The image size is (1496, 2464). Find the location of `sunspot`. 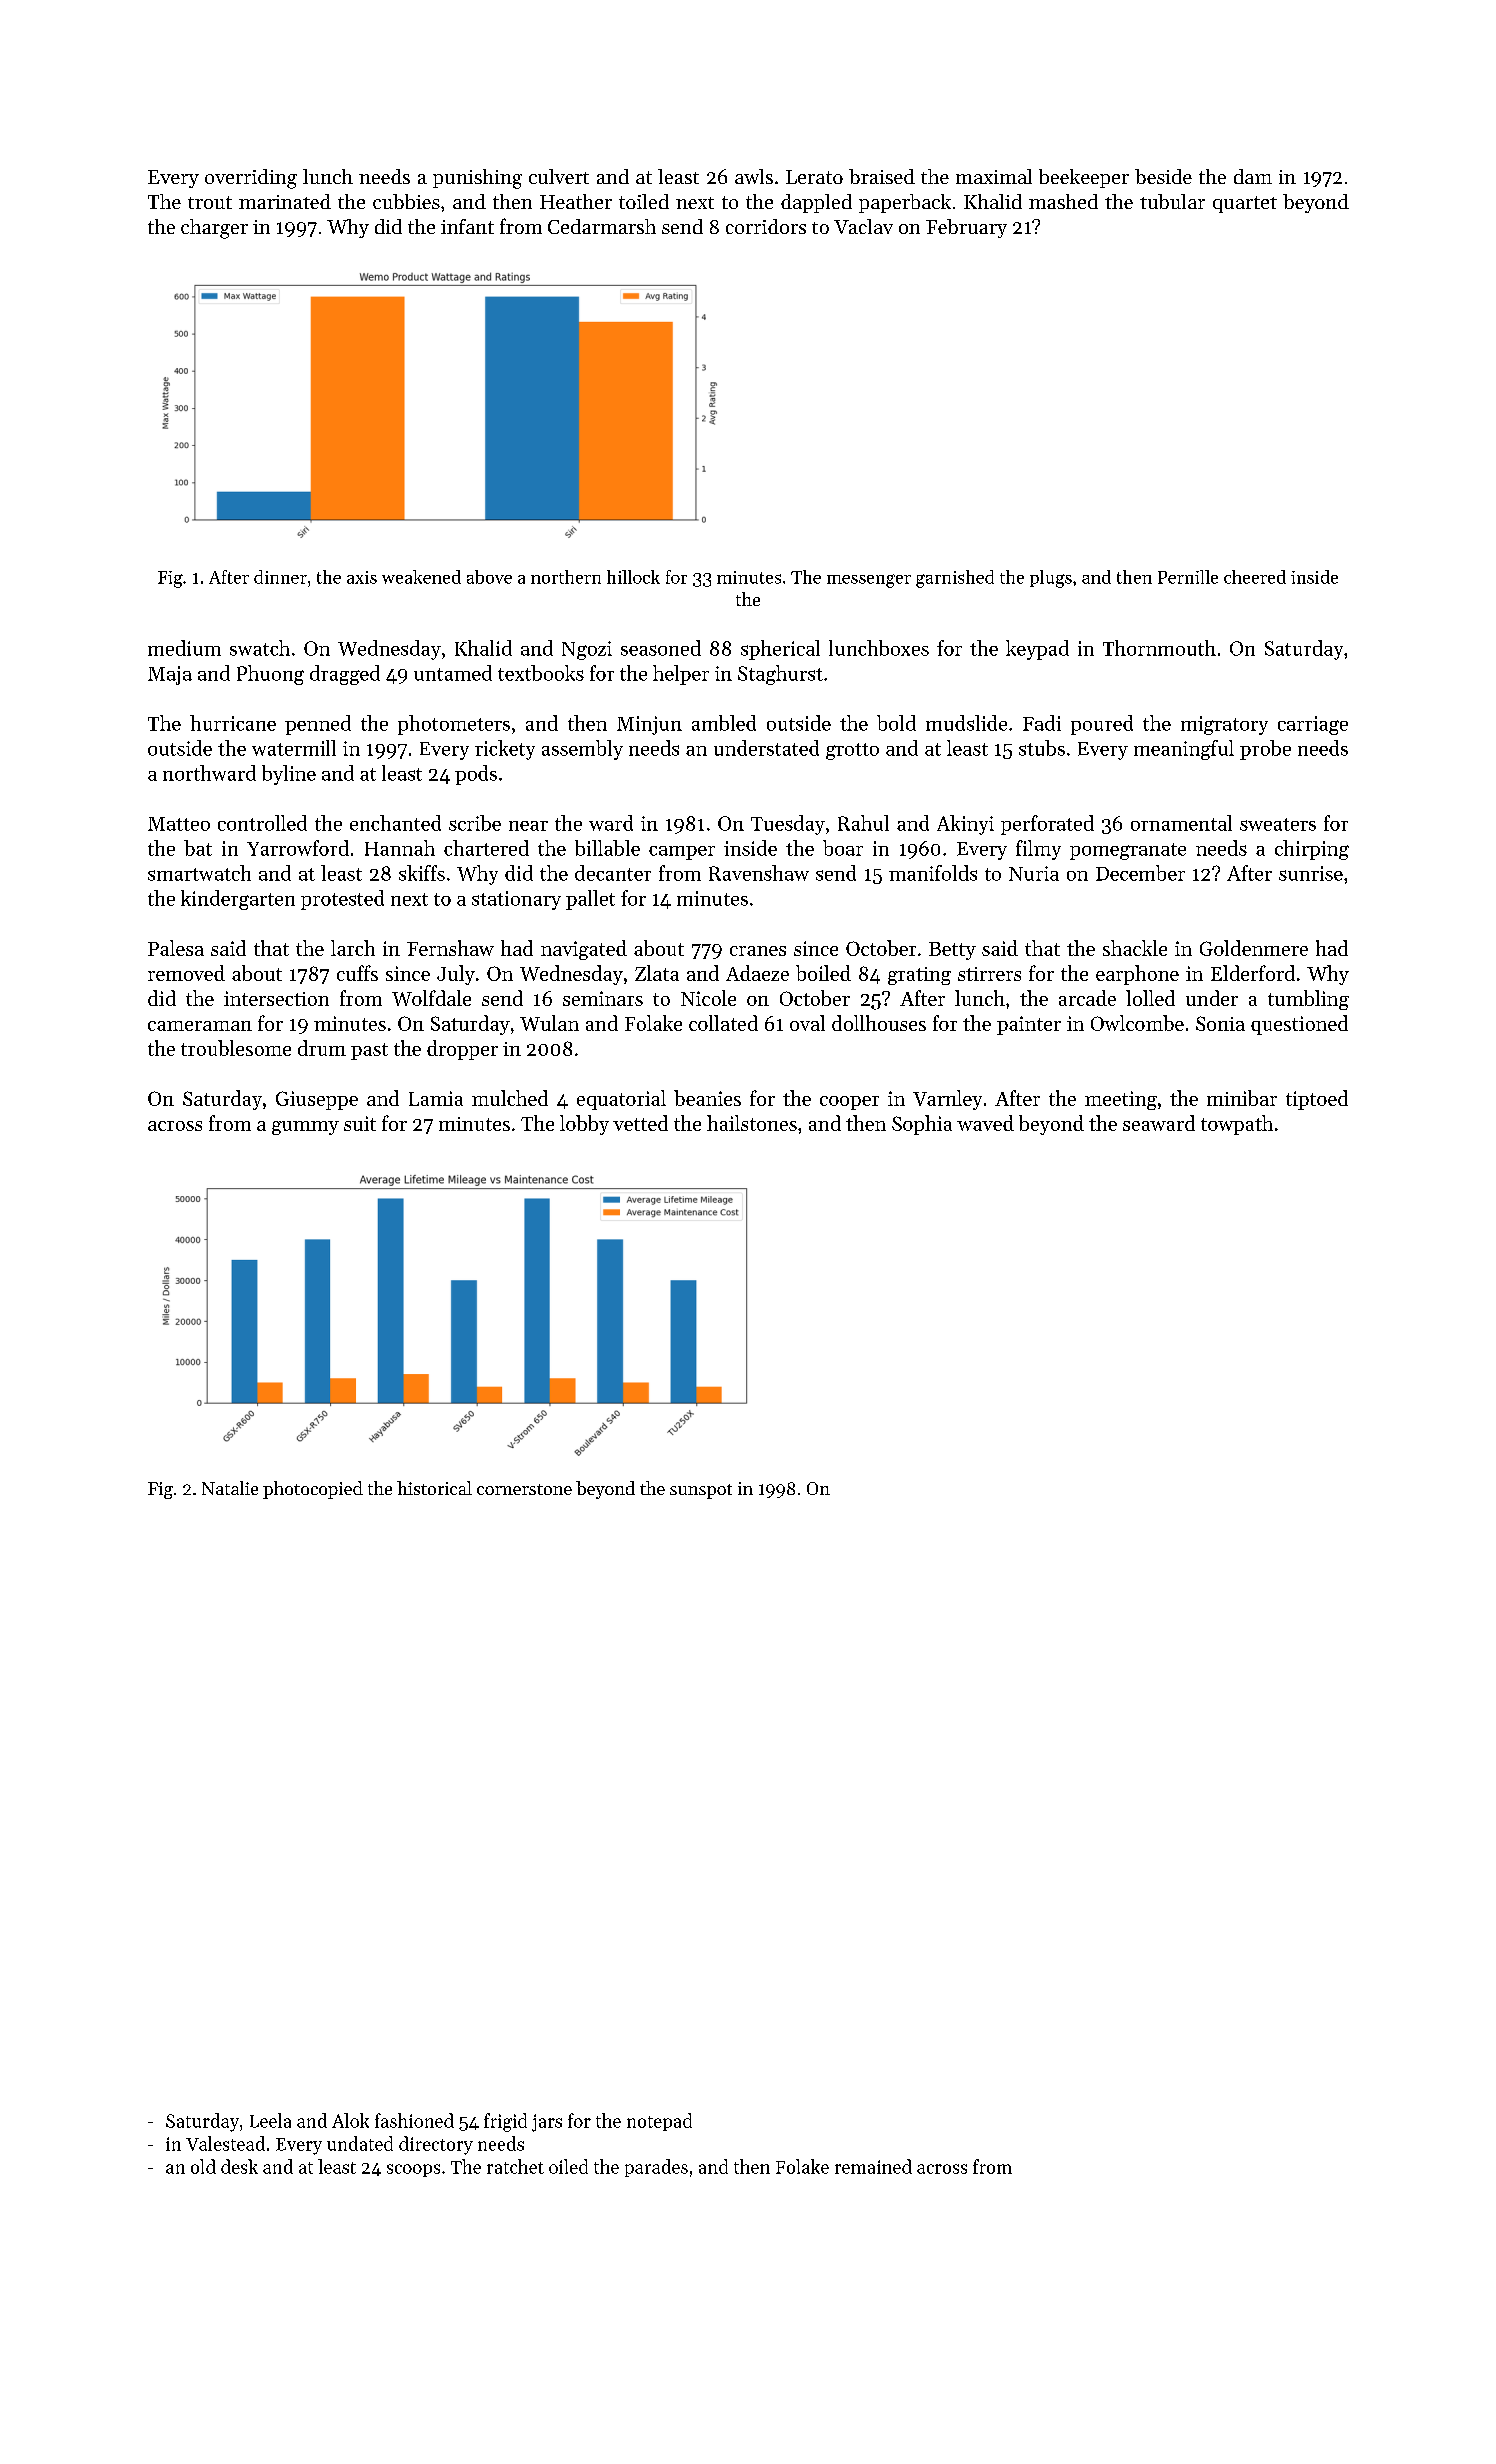

sunspot is located at coordinates (701, 1491).
